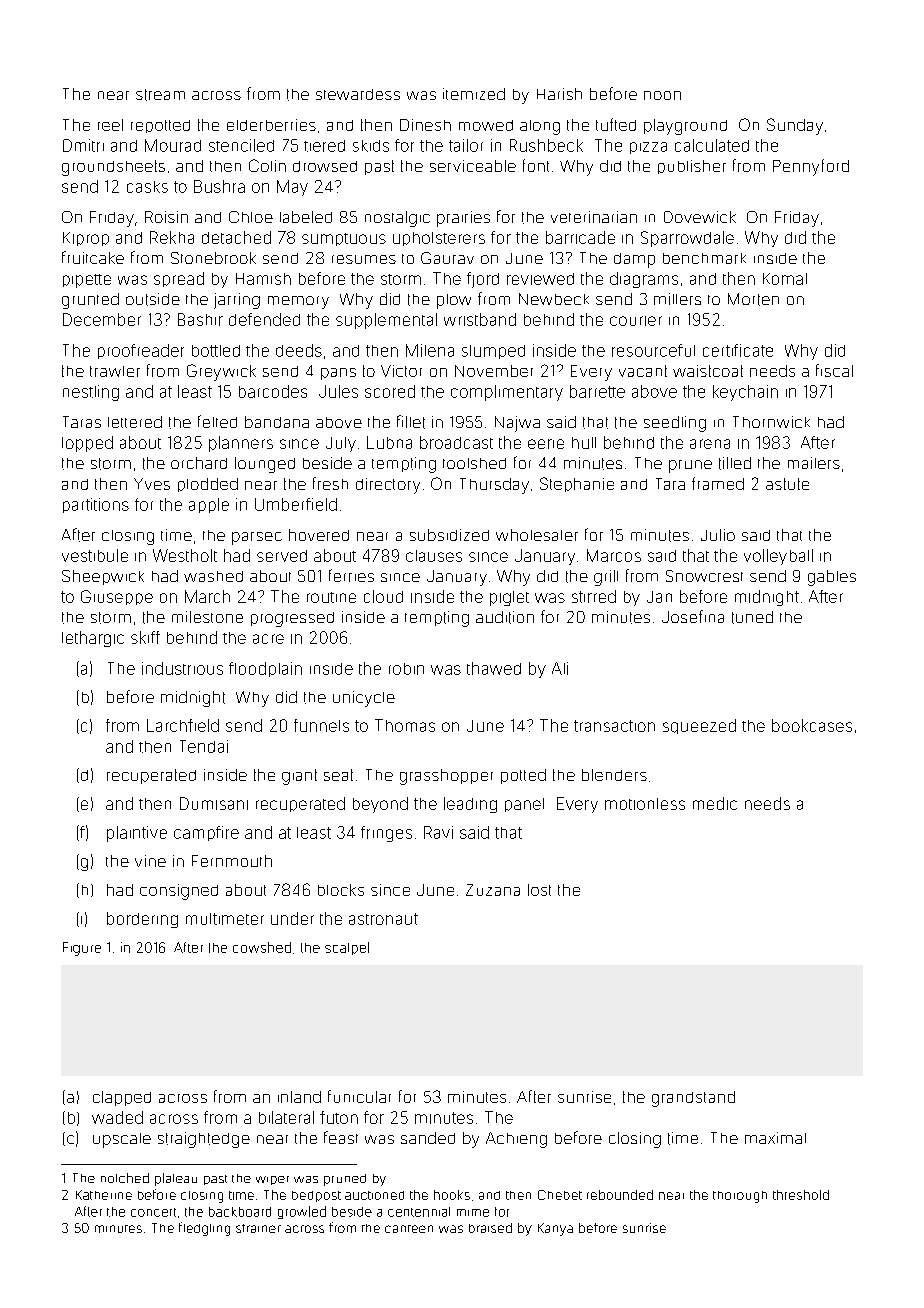  I want to click on framed, so click(718, 483).
